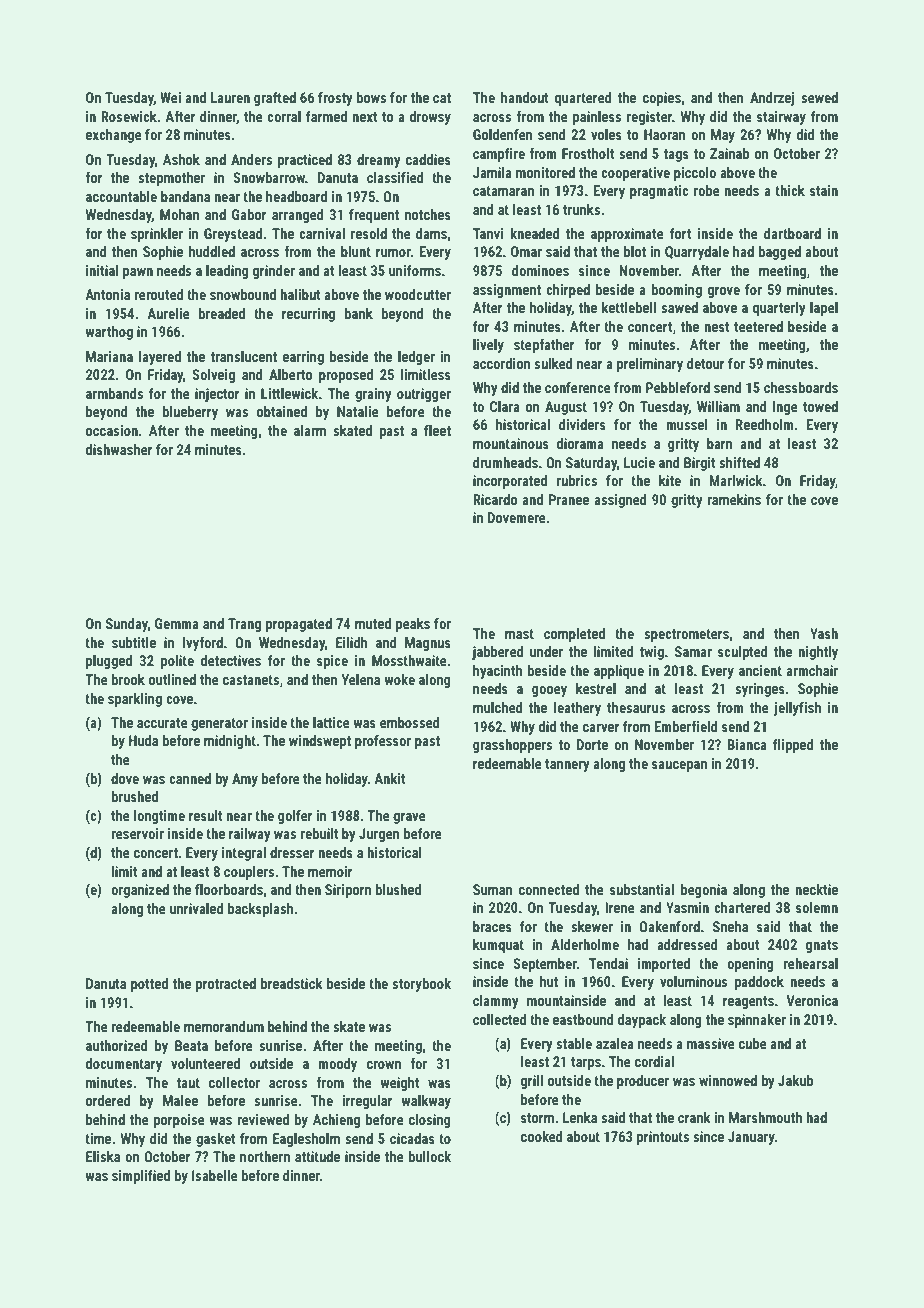  What do you see at coordinates (734, 499) in the document?
I see `ramekins` at bounding box center [734, 499].
